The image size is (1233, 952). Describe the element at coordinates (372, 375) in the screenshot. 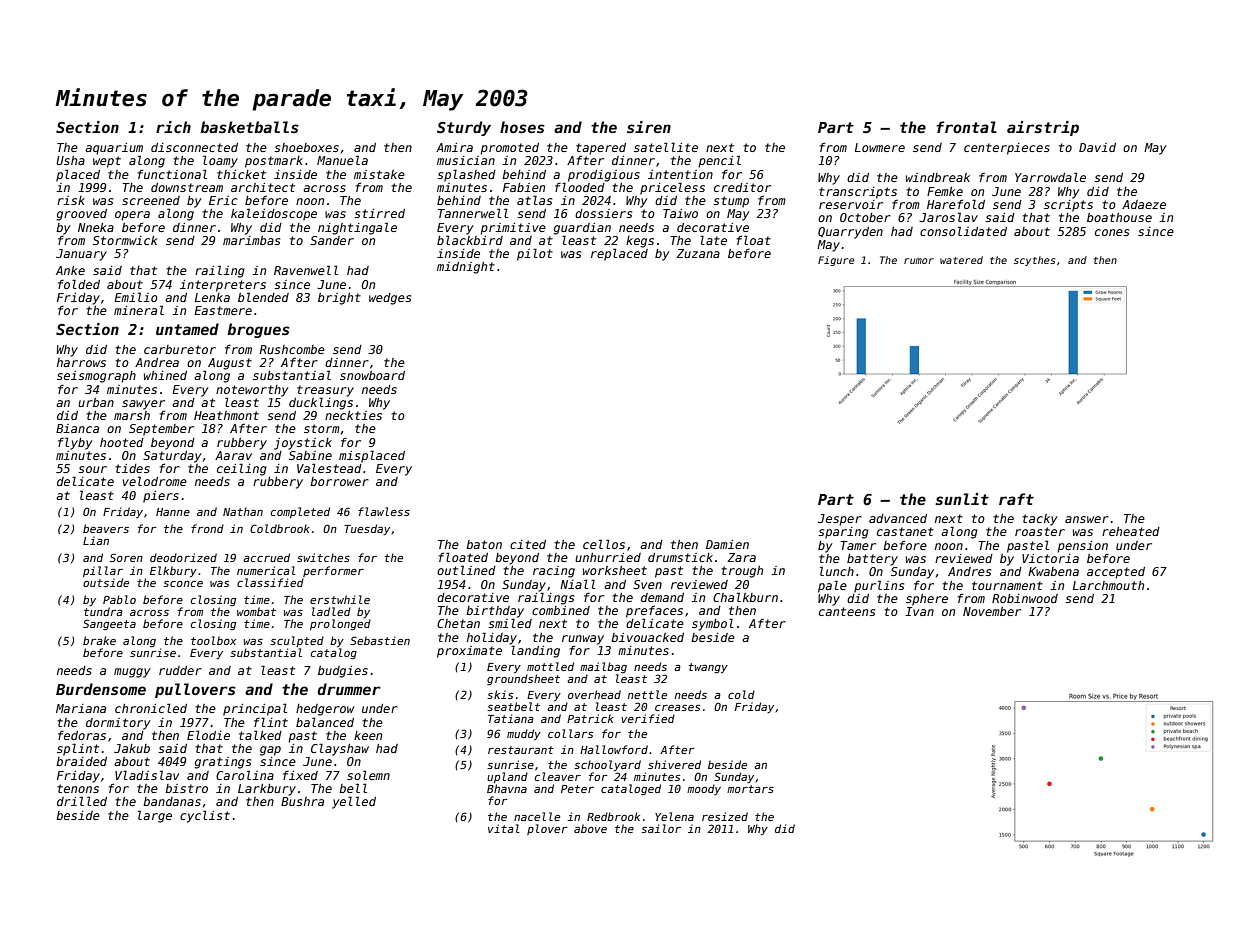

I see `snowboard` at that location.
